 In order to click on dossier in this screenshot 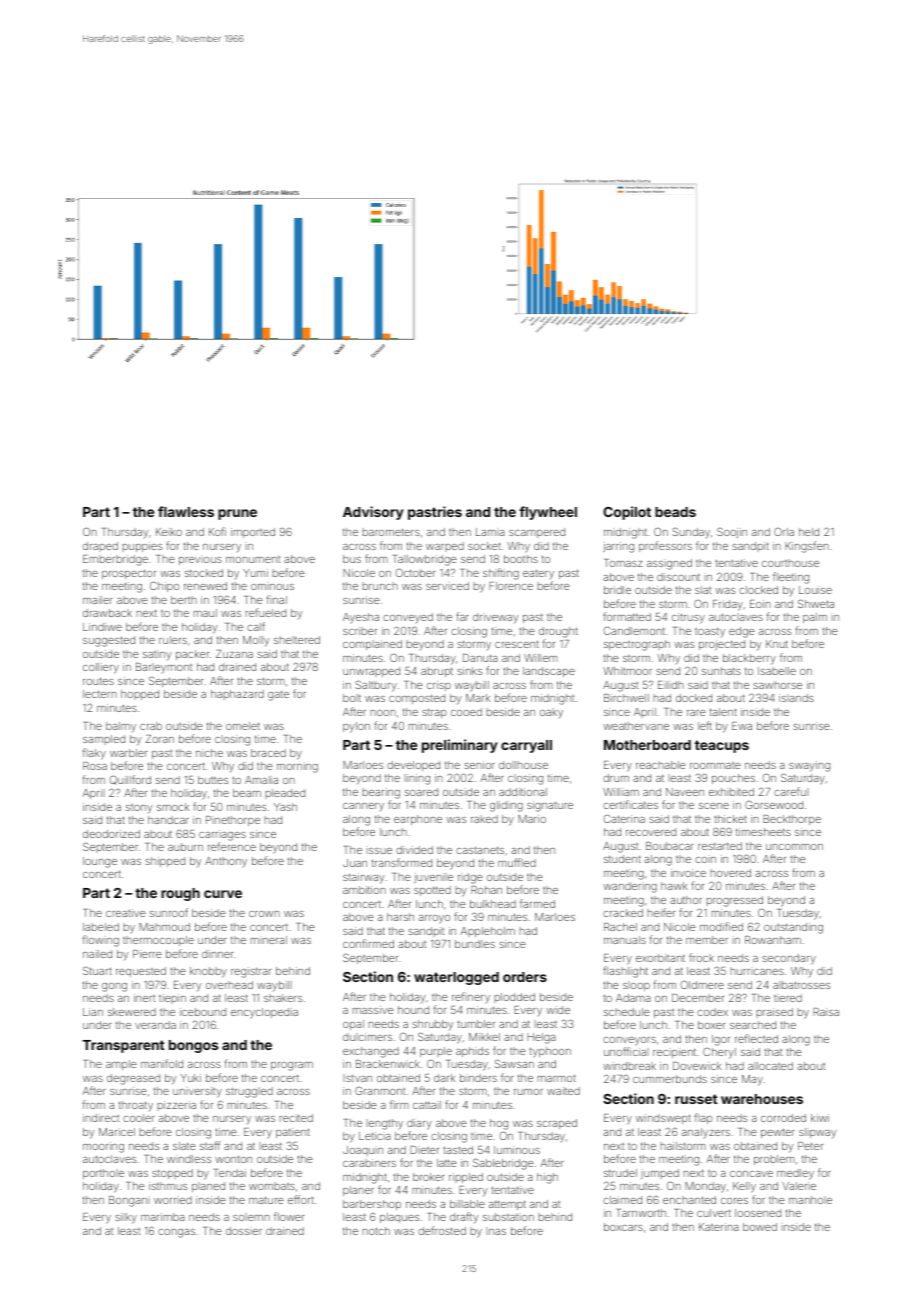, I will do `click(244, 1231)`.
